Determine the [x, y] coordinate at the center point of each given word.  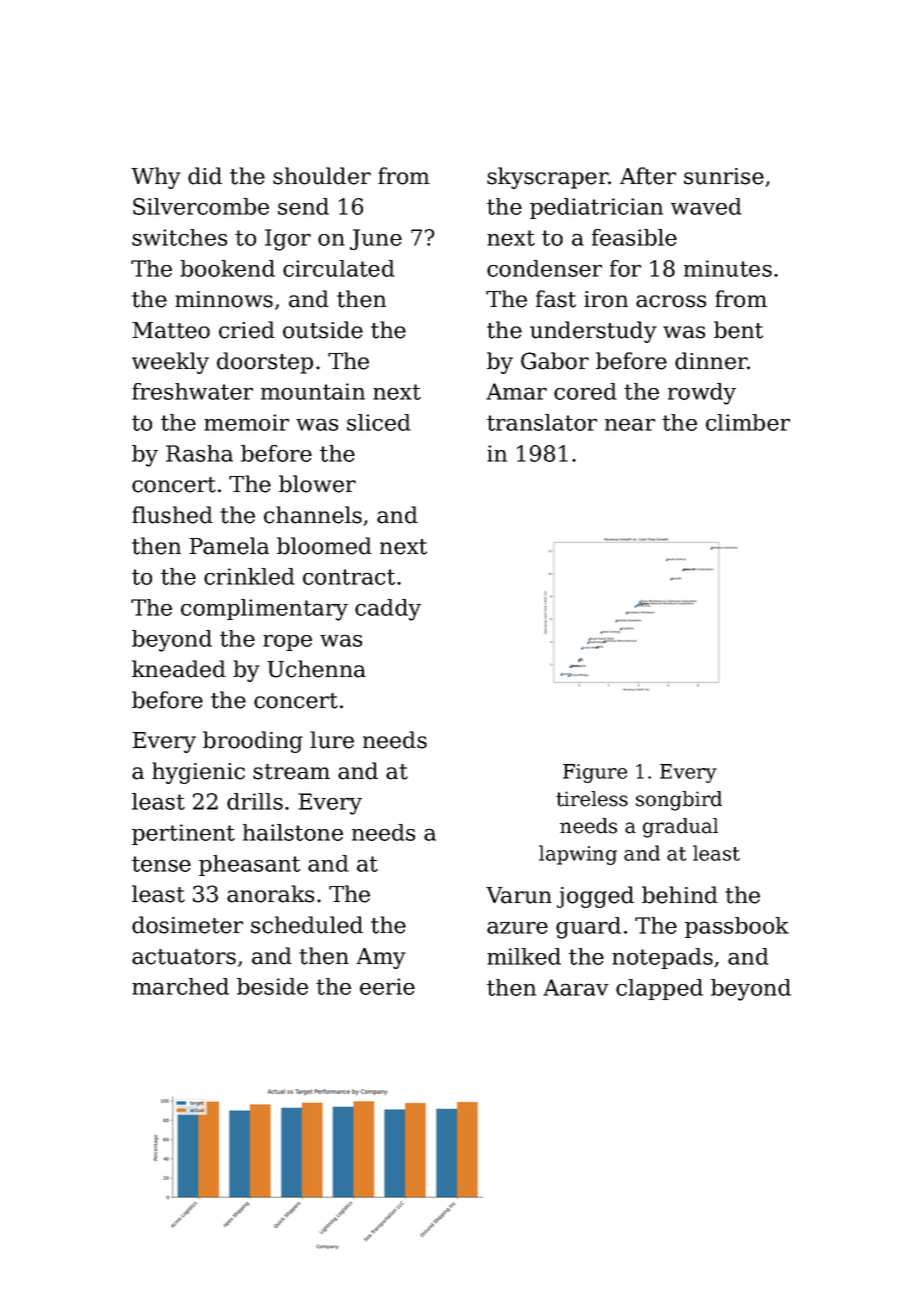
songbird [679, 801]
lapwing [578, 855]
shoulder [322, 176]
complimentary [264, 610]
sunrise [724, 176]
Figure [595, 773]
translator [542, 422]
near [630, 424]
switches [179, 237]
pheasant [249, 865]
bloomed [324, 546]
